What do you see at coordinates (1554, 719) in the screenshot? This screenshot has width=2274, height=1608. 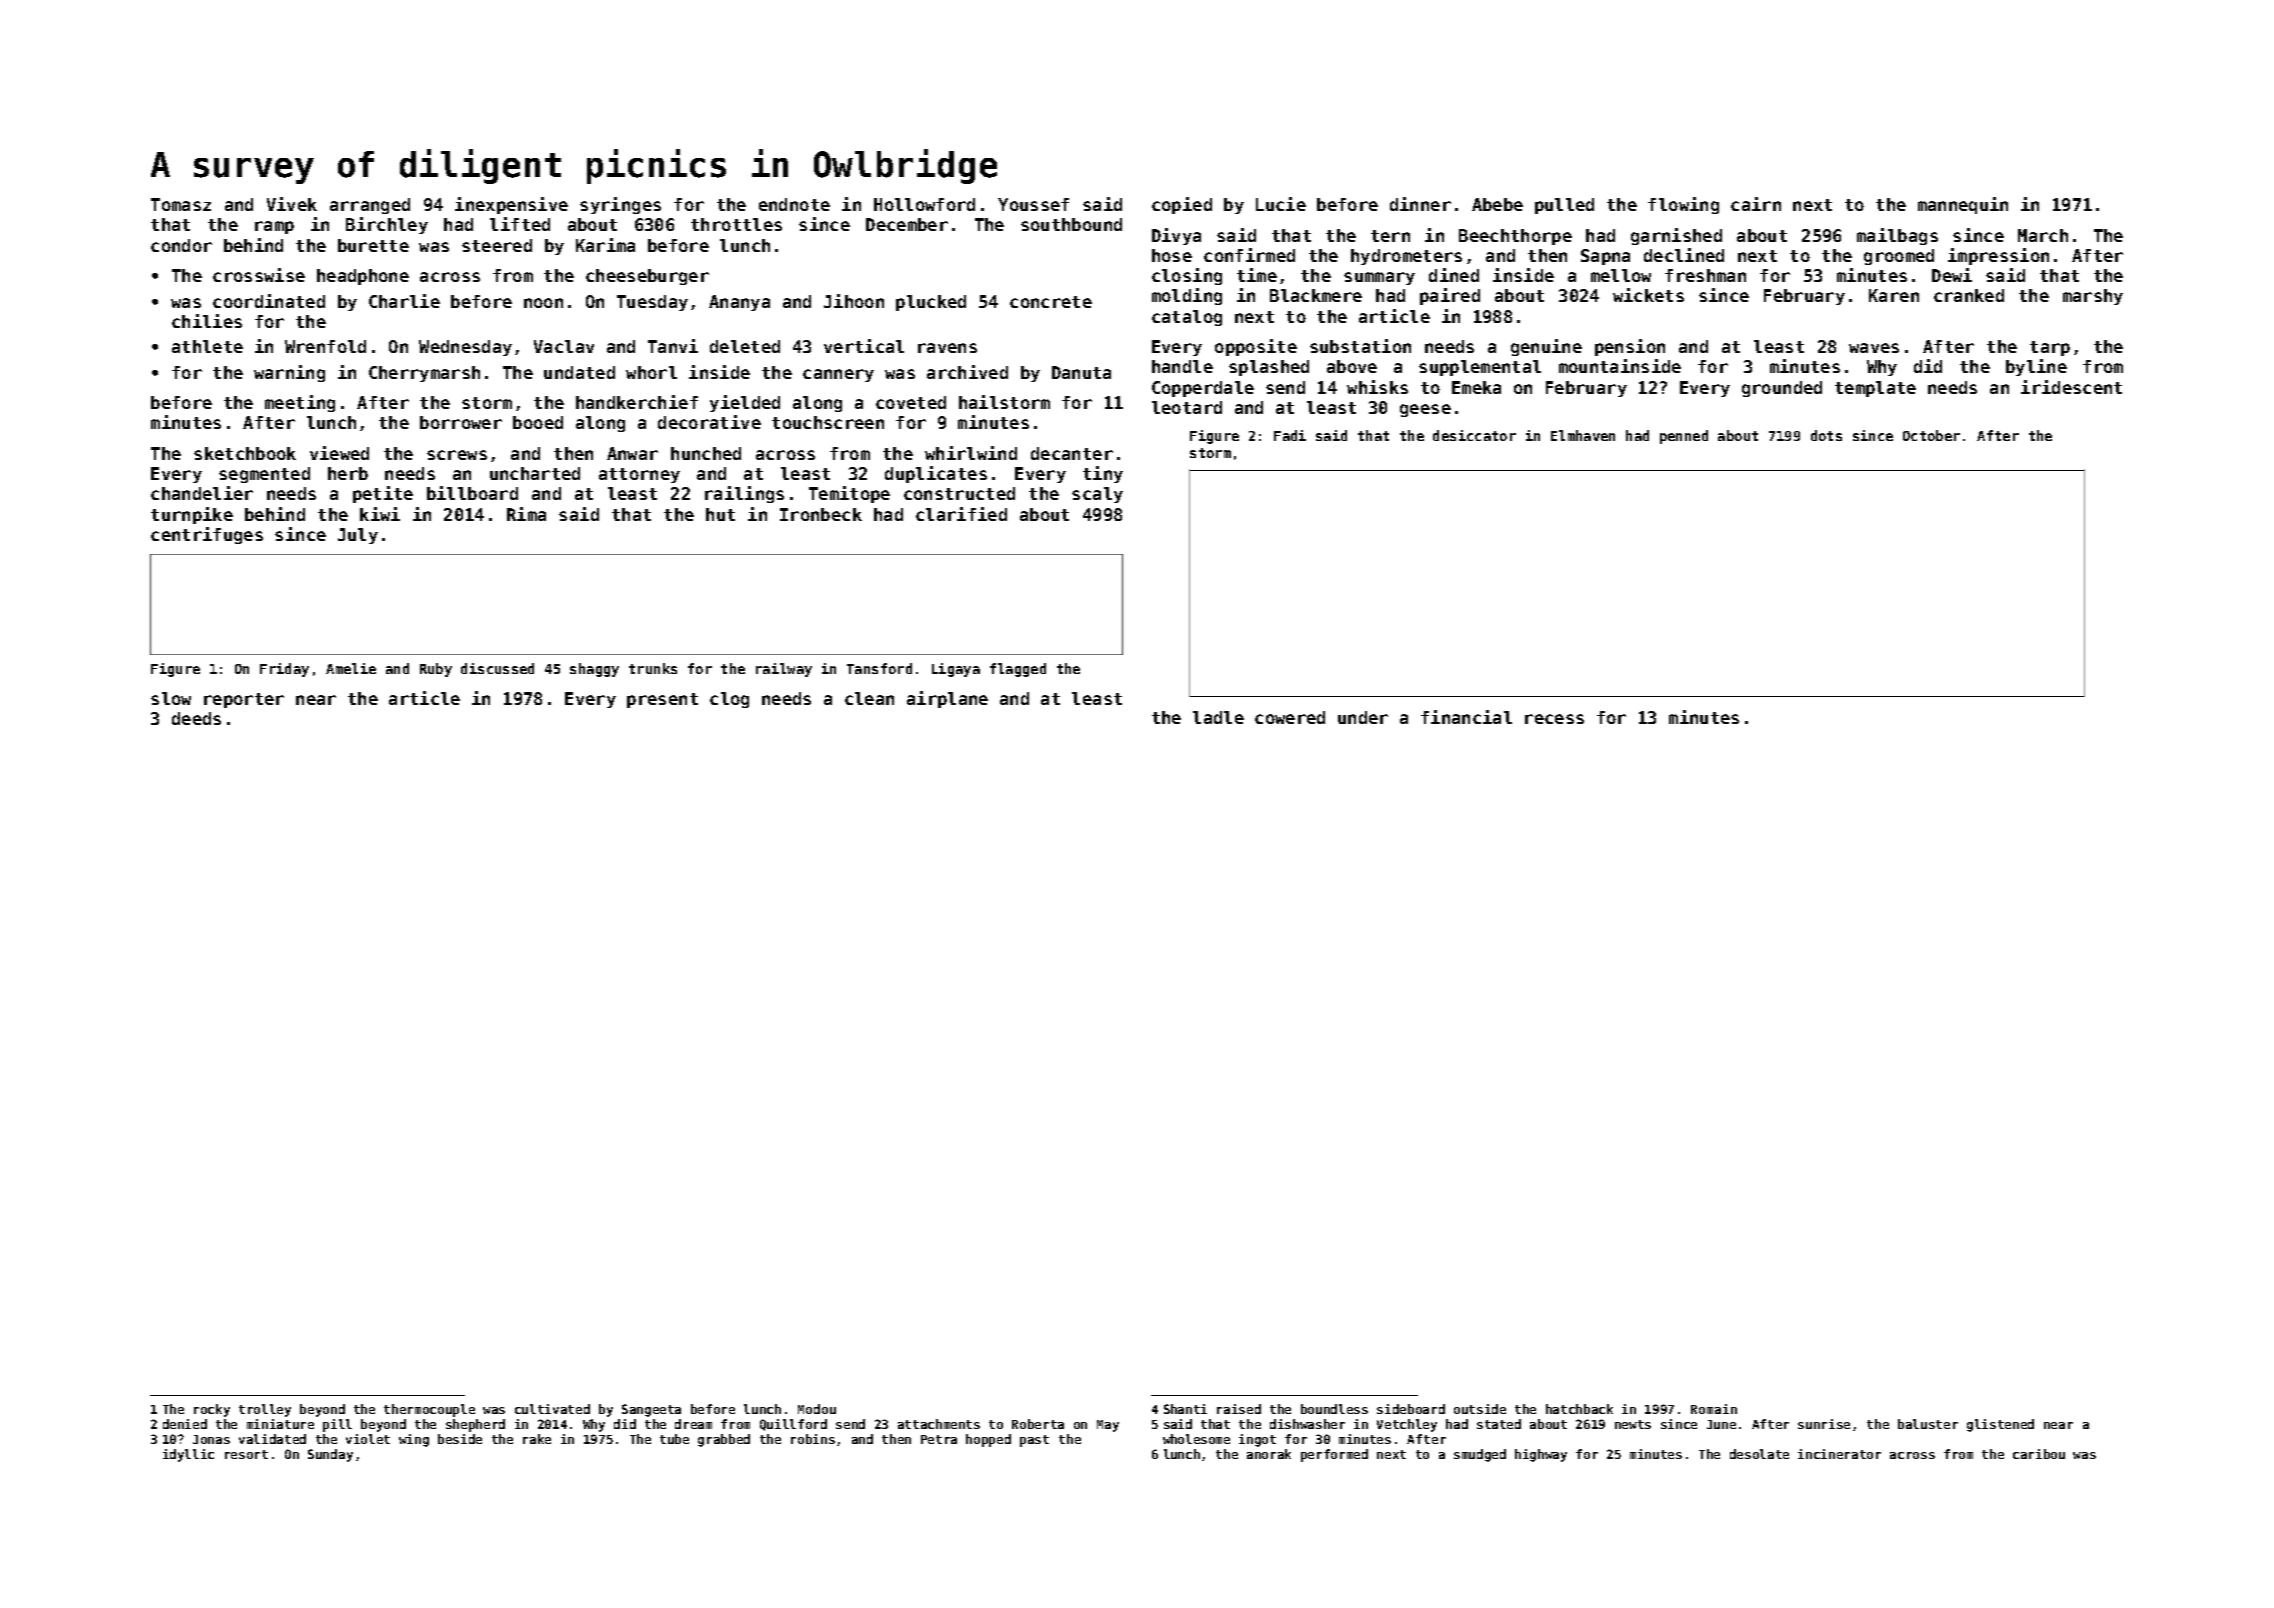 I see `recess` at bounding box center [1554, 719].
